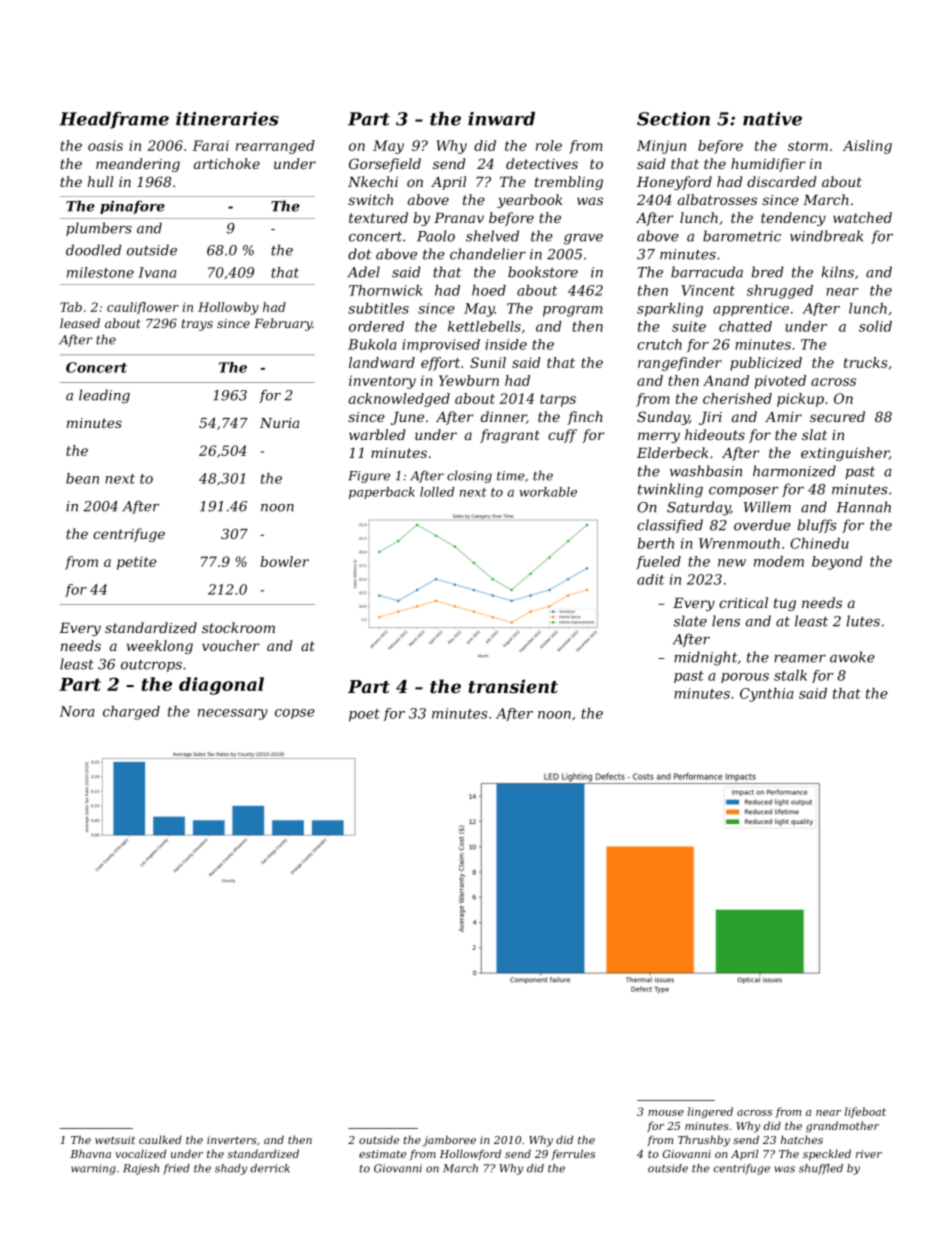 The width and height of the screenshot is (952, 1233). Describe the element at coordinates (232, 1140) in the screenshot. I see `inverters` at that location.
